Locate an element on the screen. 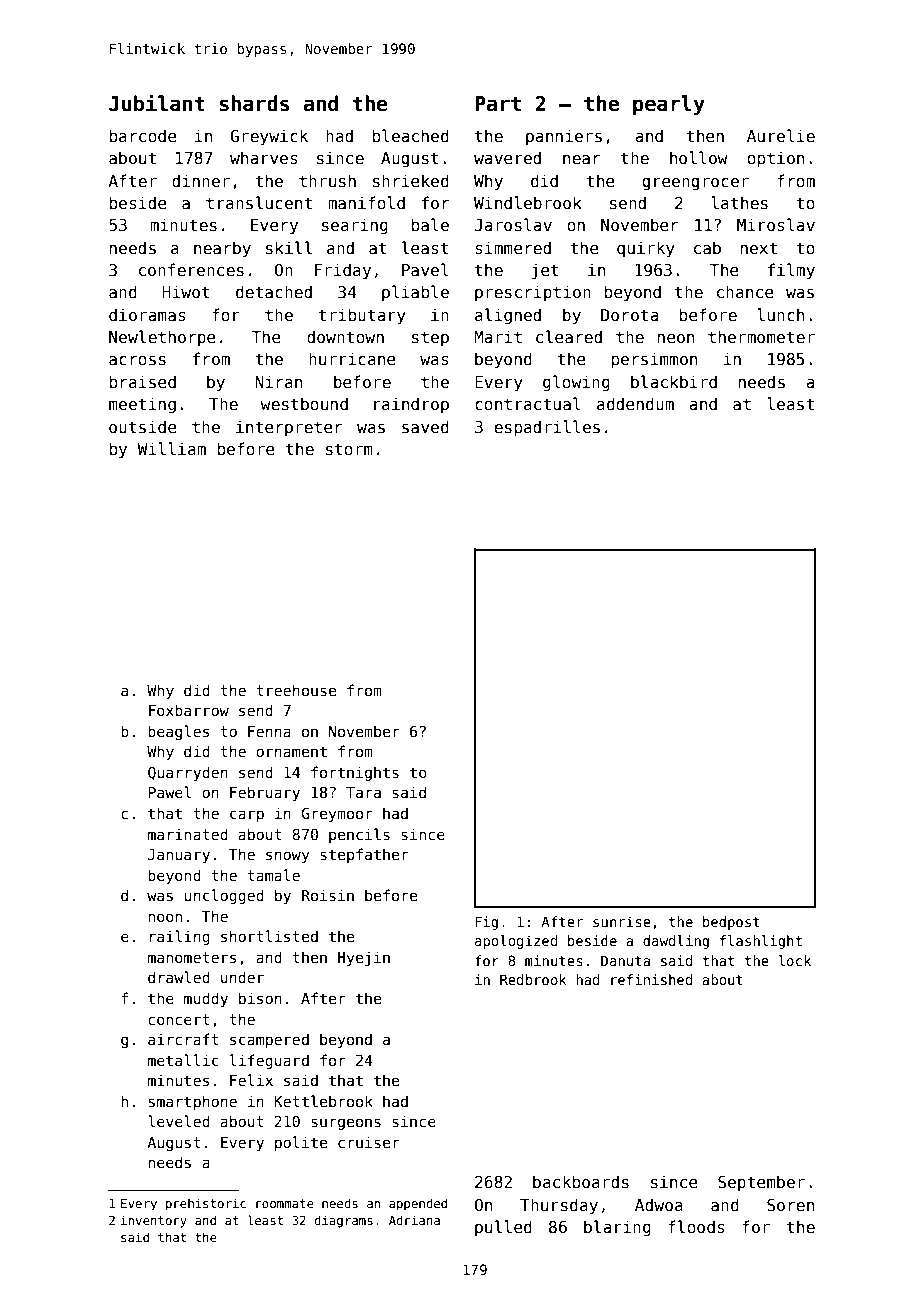 Image resolution: width=924 pixels, height=1308 pixels. outside is located at coordinates (142, 427).
